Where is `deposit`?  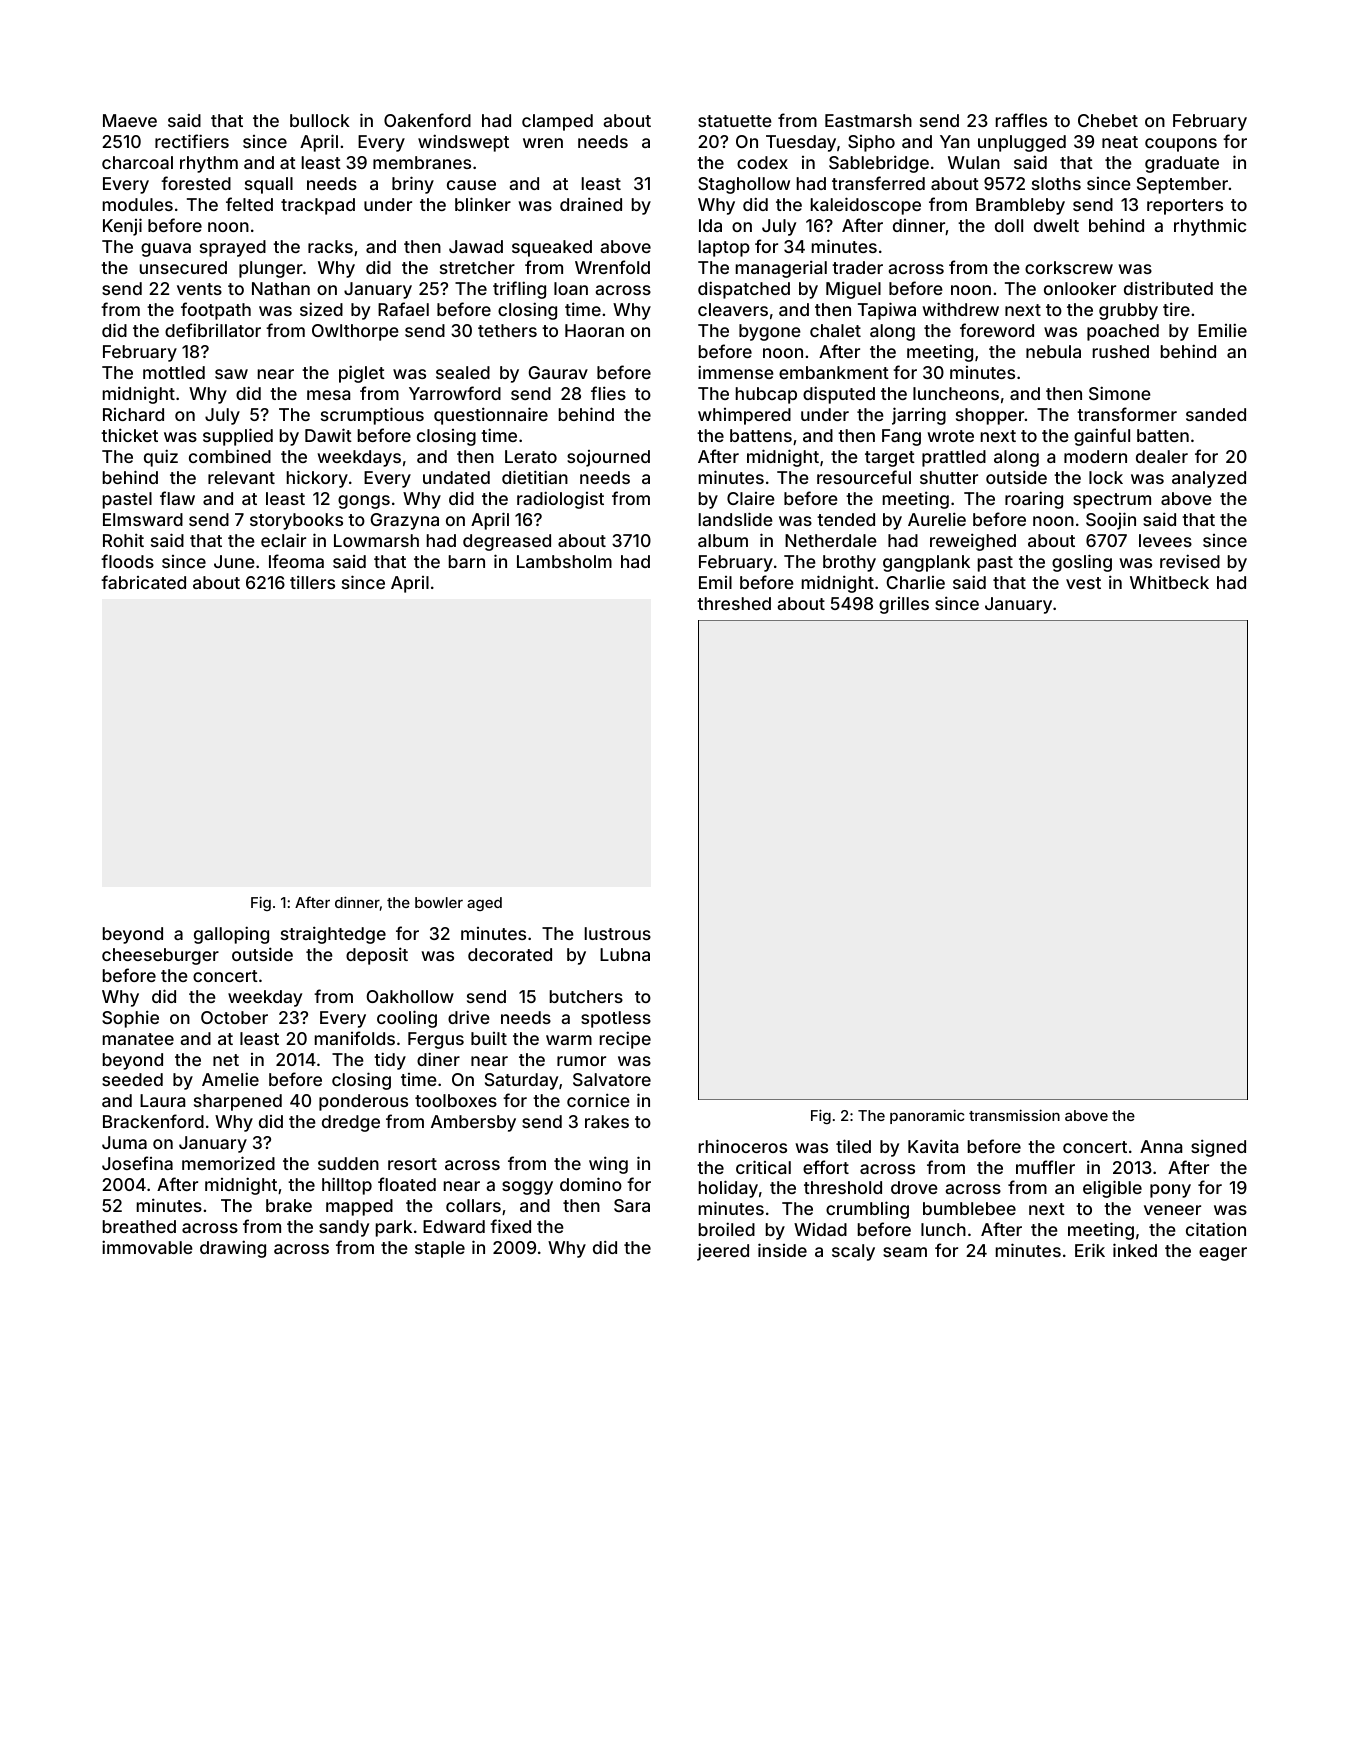 deposit is located at coordinates (377, 956).
